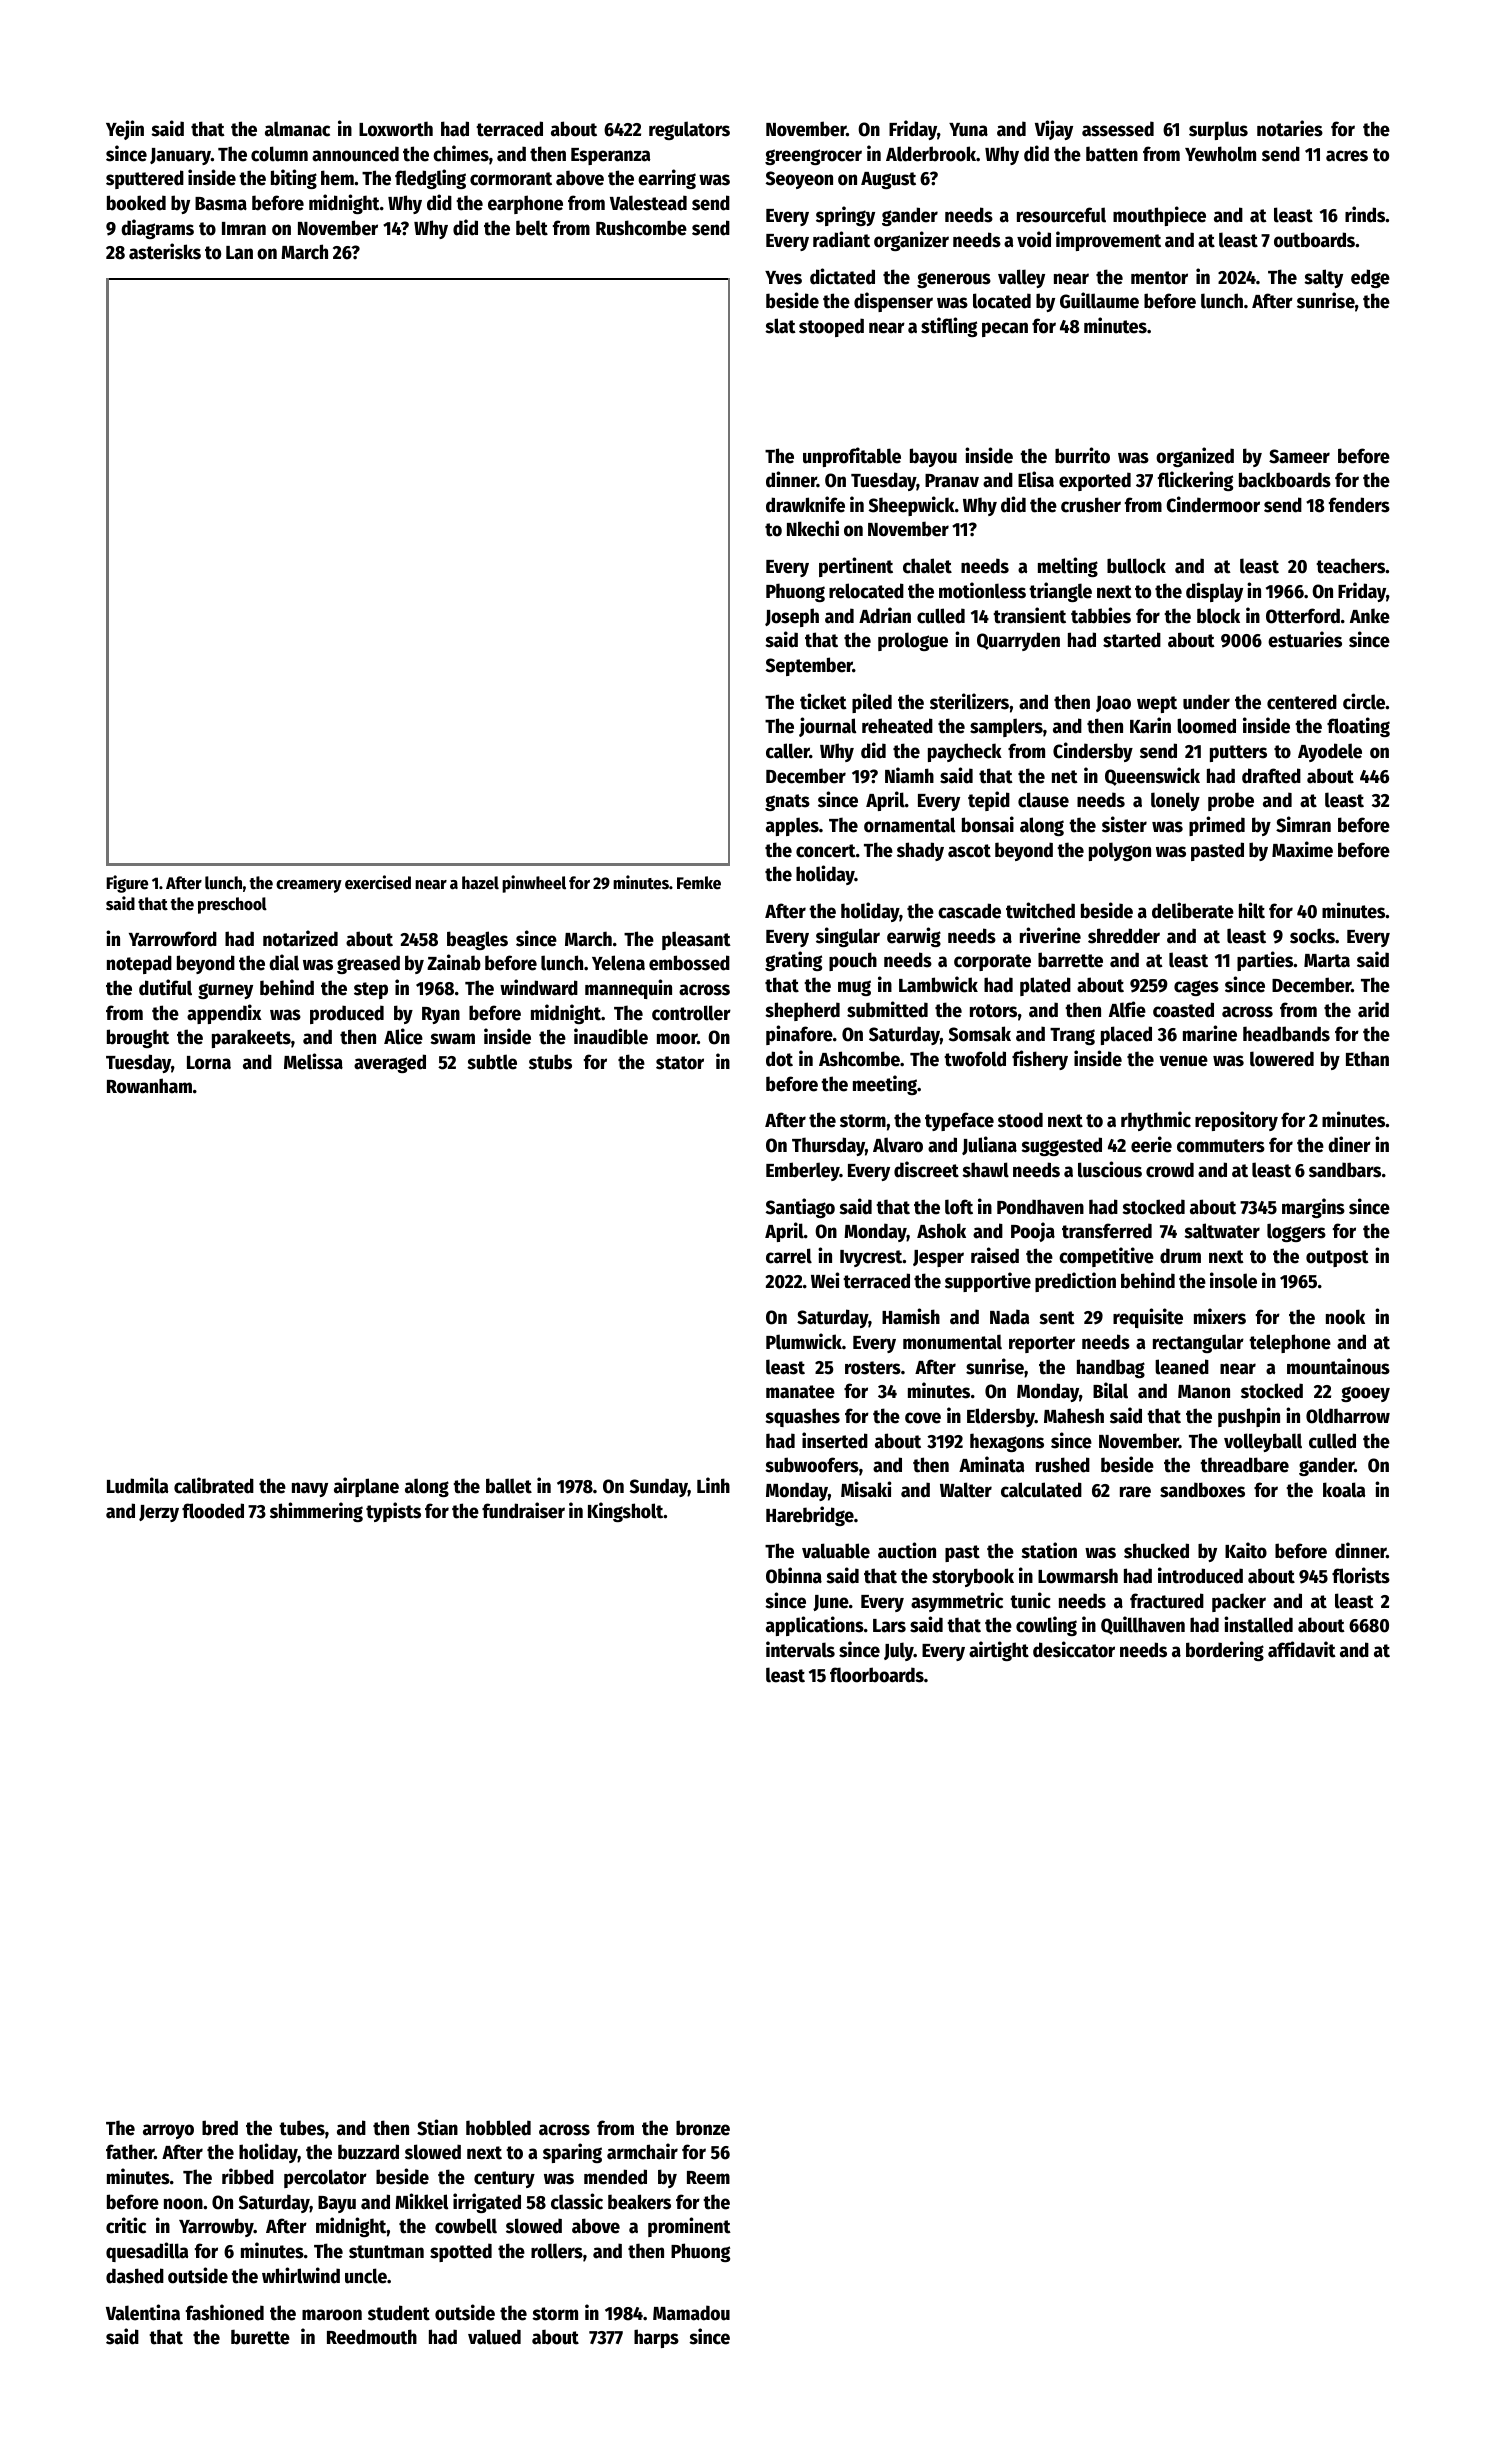 Image resolution: width=1496 pixels, height=2464 pixels. What do you see at coordinates (216, 2227) in the document?
I see `Yarrowby` at bounding box center [216, 2227].
